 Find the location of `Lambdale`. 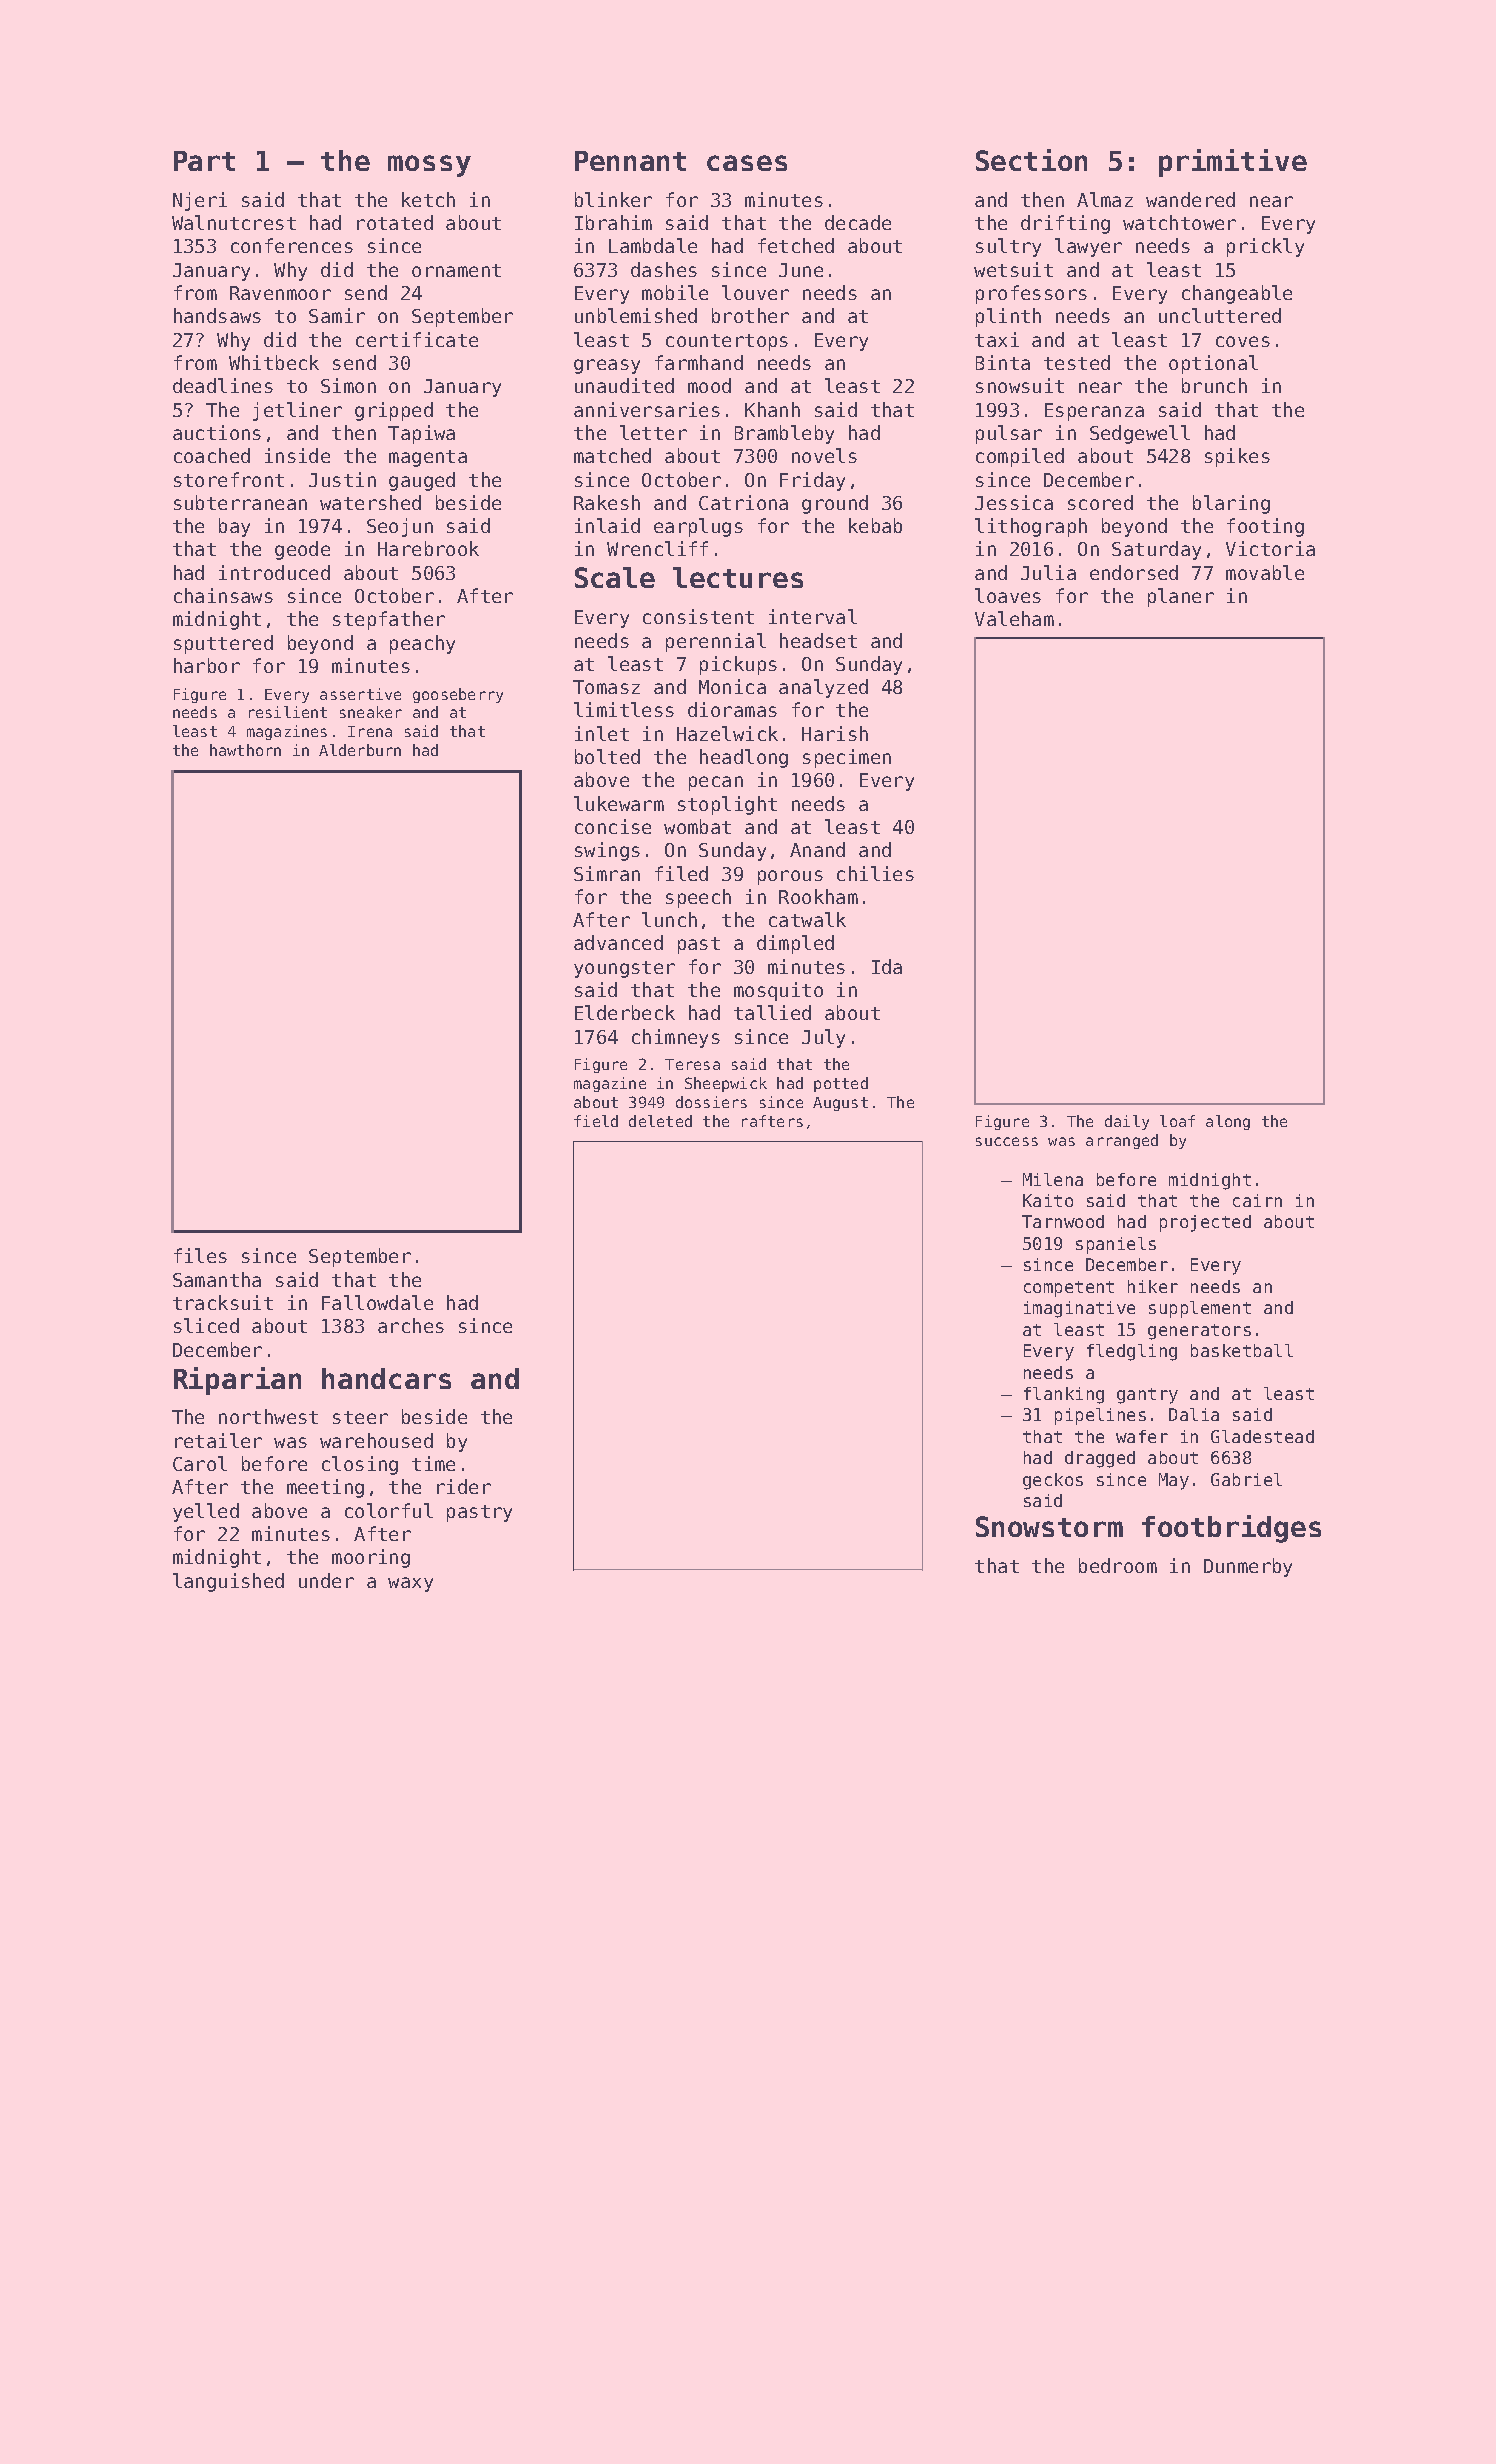

Lambdale is located at coordinates (653, 245).
